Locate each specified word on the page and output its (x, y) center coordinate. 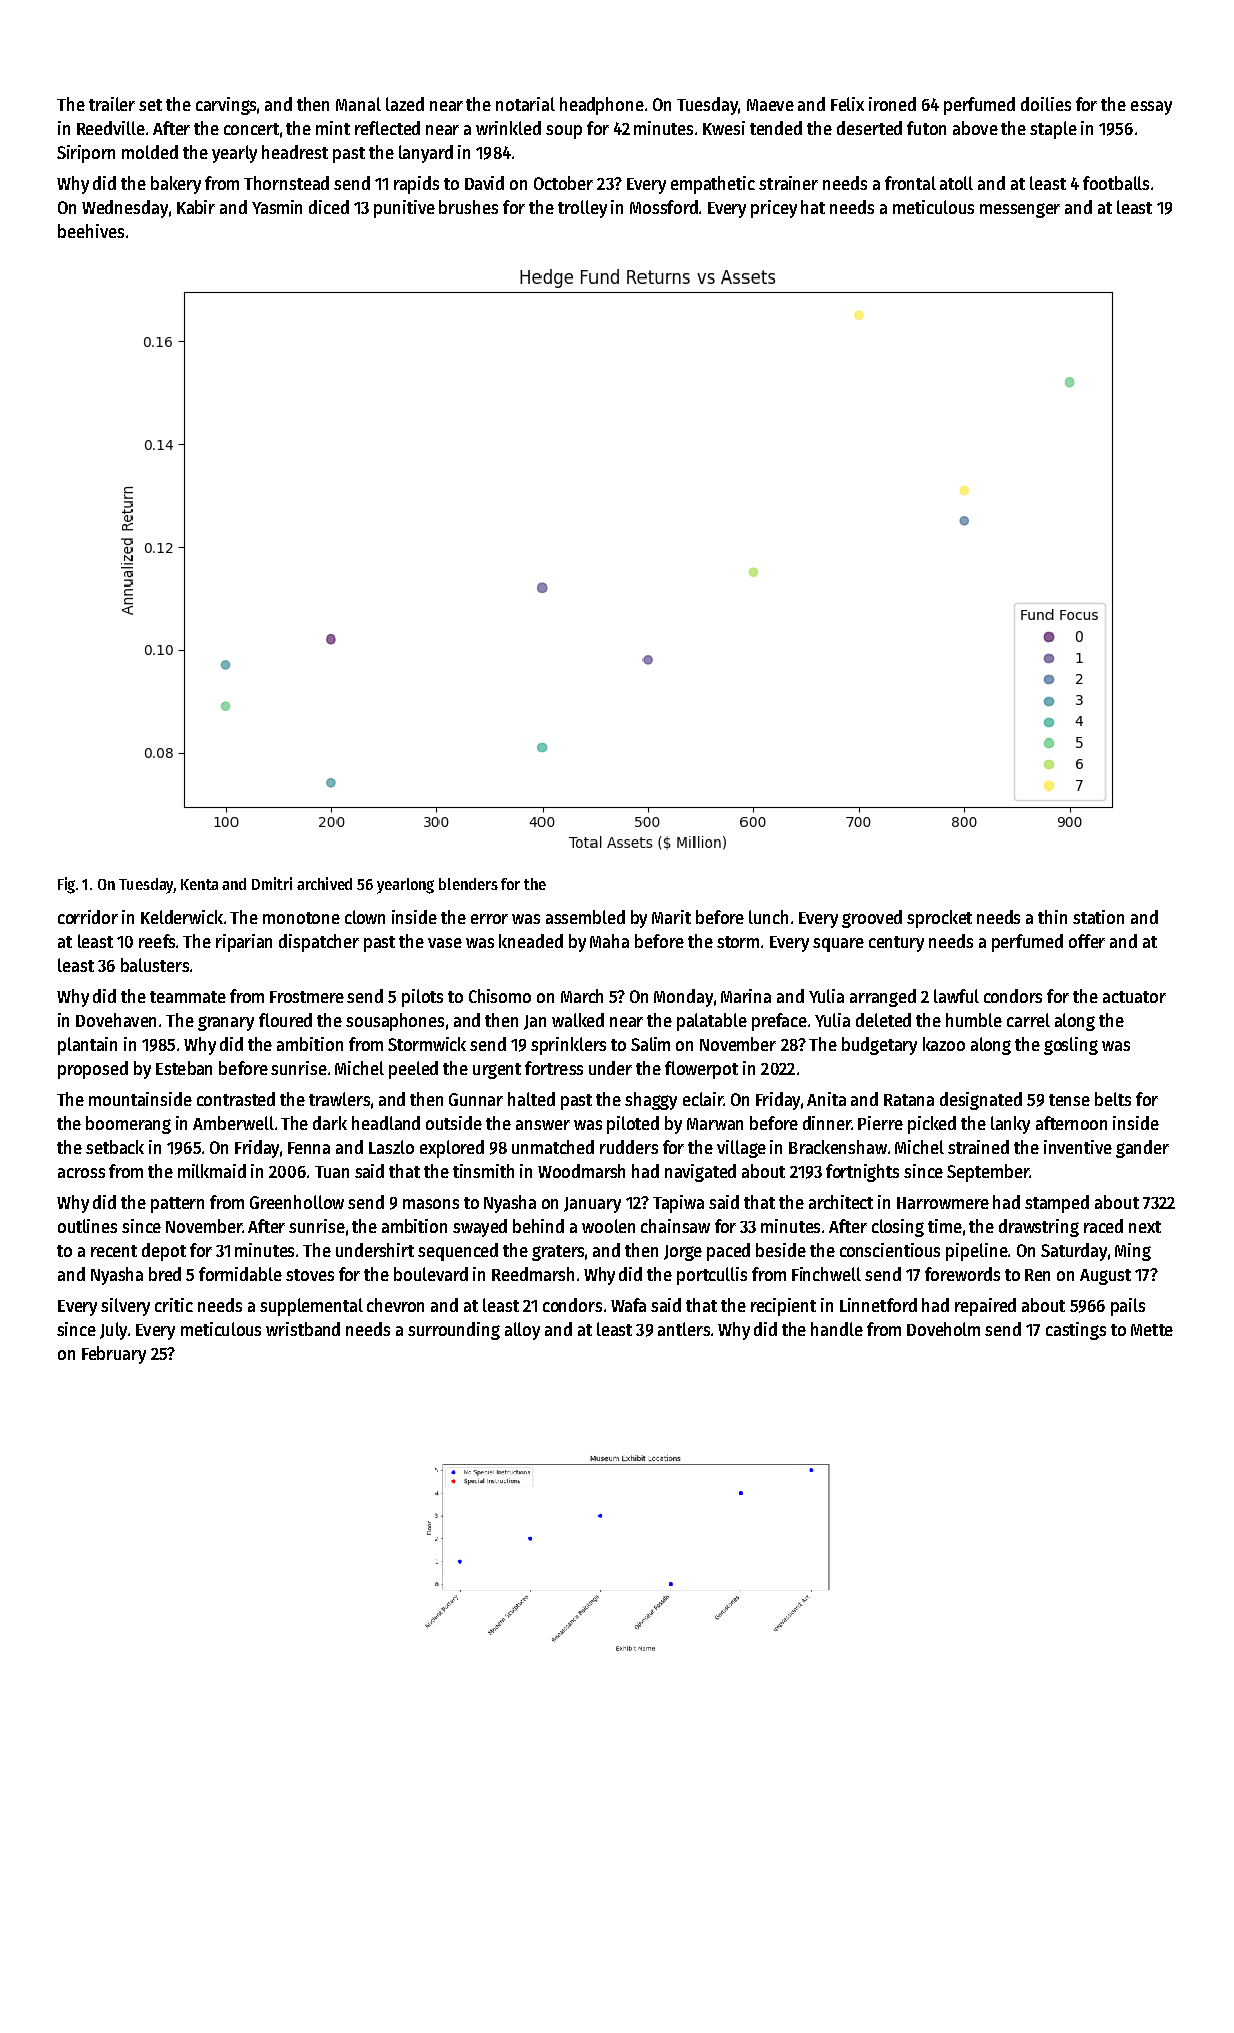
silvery (125, 1307)
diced (329, 207)
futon (926, 128)
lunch (768, 917)
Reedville (111, 128)
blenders (468, 884)
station (1098, 917)
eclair (703, 1099)
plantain (87, 1046)
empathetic (713, 185)
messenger (1020, 210)
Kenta (199, 884)
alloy (522, 1331)
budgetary (879, 1046)
